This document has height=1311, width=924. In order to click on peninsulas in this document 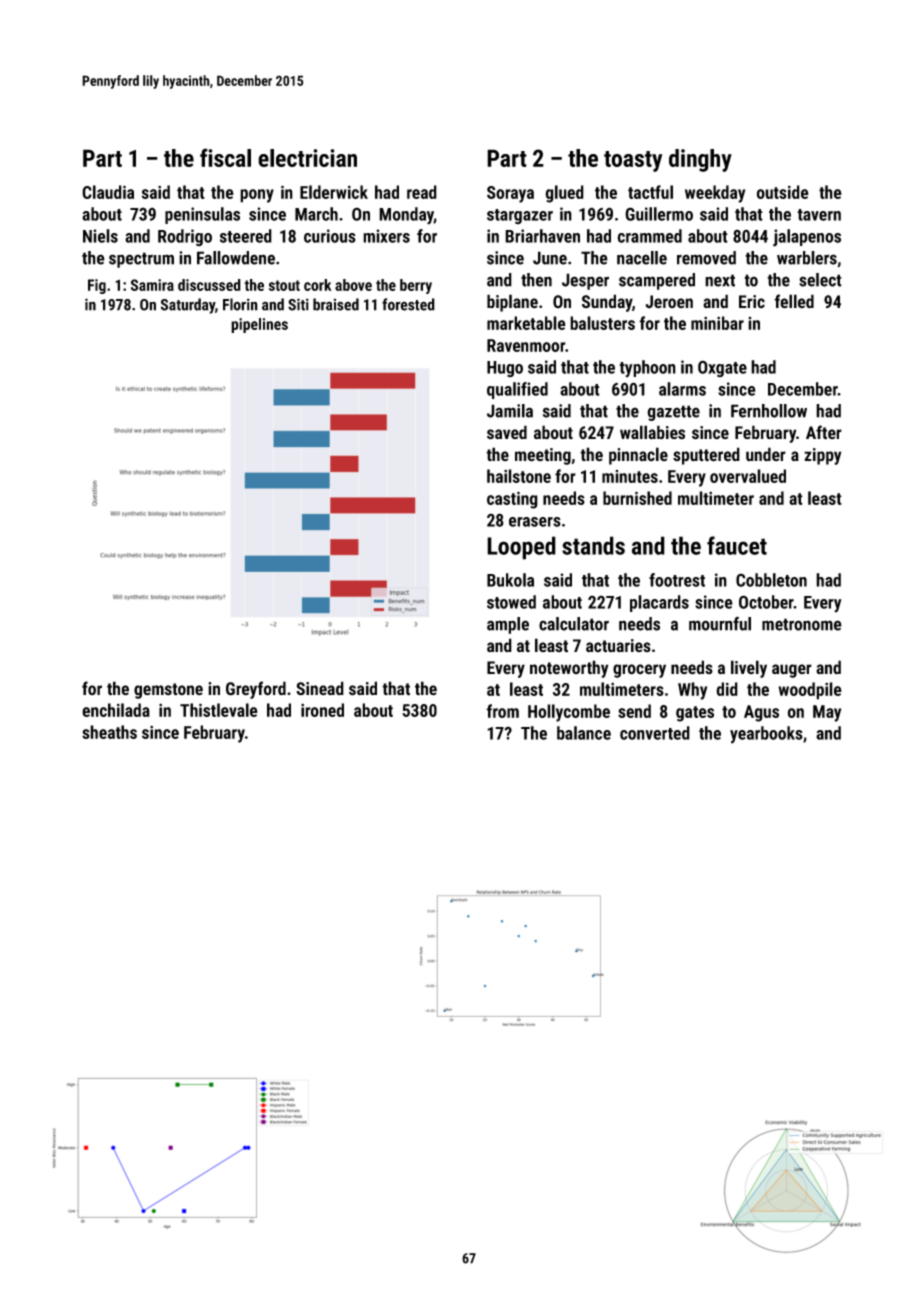, I will do `click(202, 215)`.
